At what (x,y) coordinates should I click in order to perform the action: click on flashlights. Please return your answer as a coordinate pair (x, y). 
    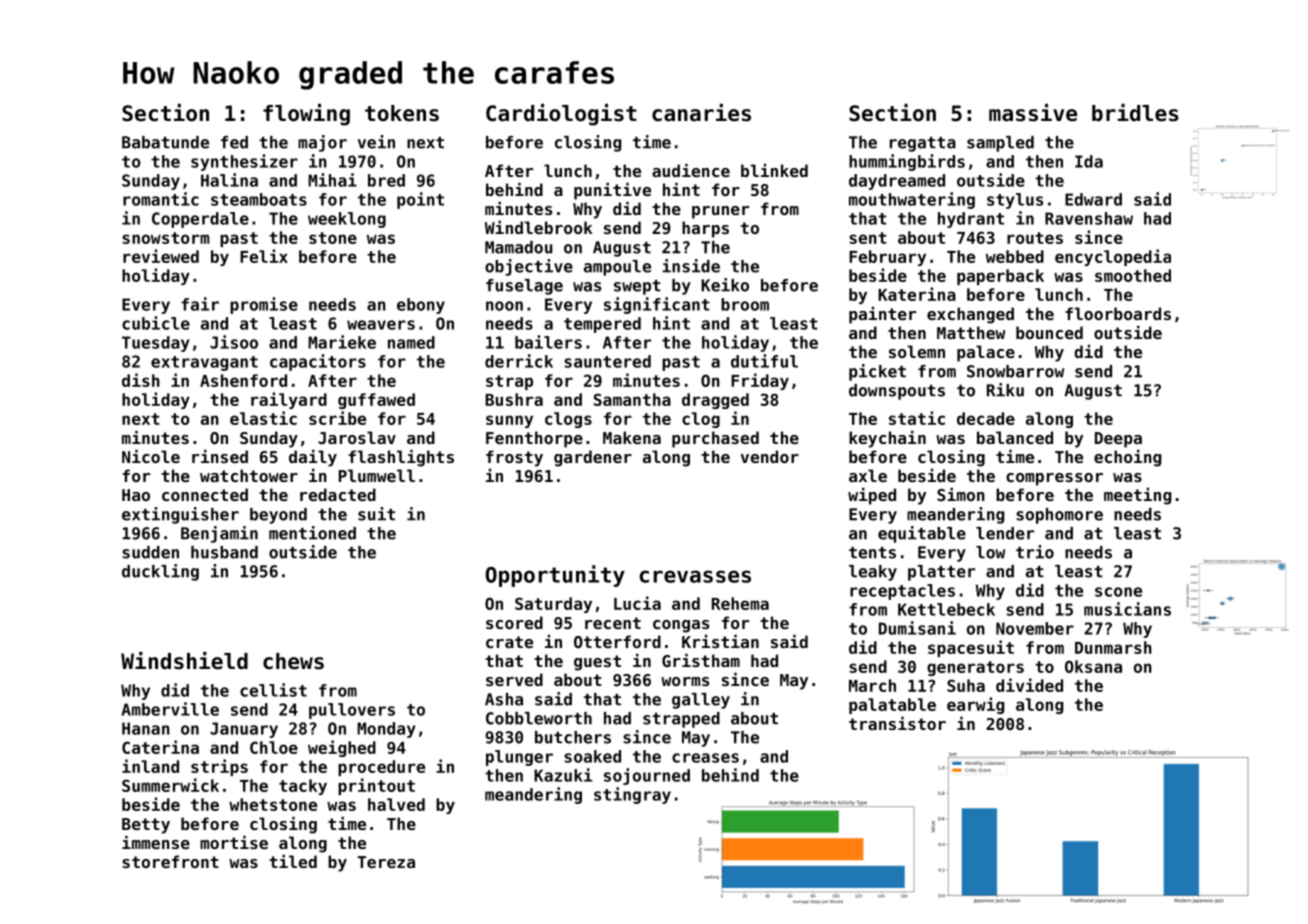
    Looking at the image, I should click on (401, 458).
